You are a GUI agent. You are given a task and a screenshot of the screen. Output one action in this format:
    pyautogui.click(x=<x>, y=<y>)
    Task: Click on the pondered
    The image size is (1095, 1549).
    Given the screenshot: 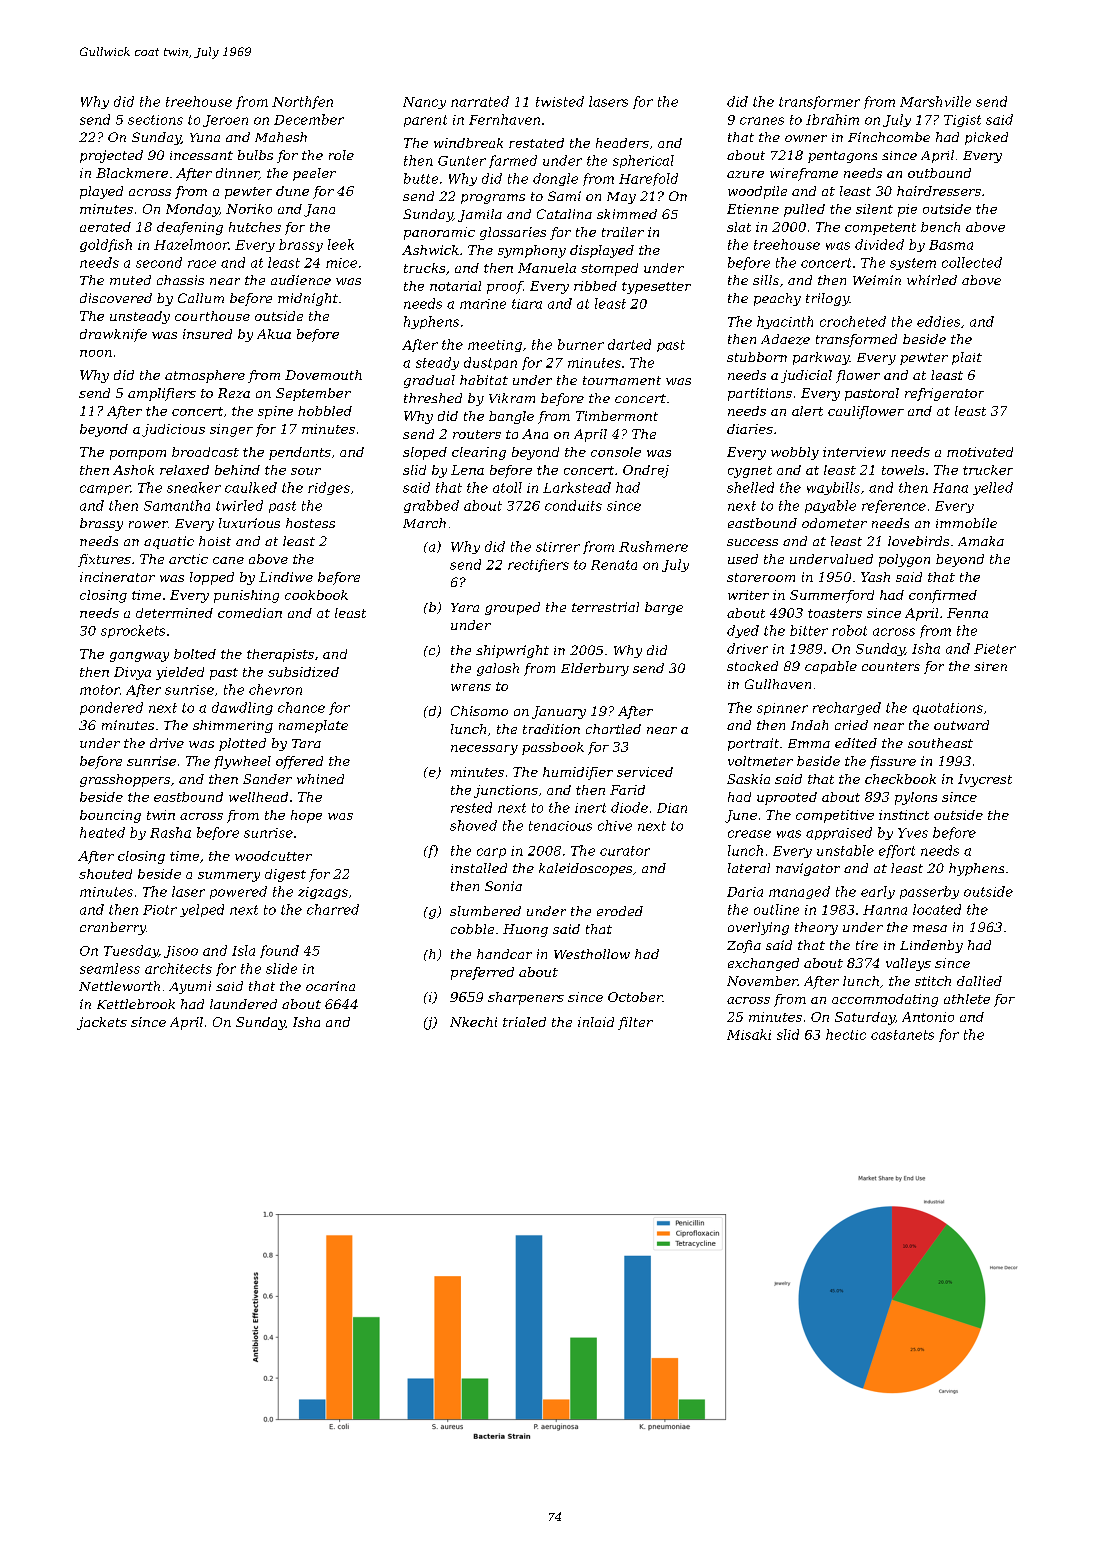 What is the action you would take?
    pyautogui.click(x=111, y=708)
